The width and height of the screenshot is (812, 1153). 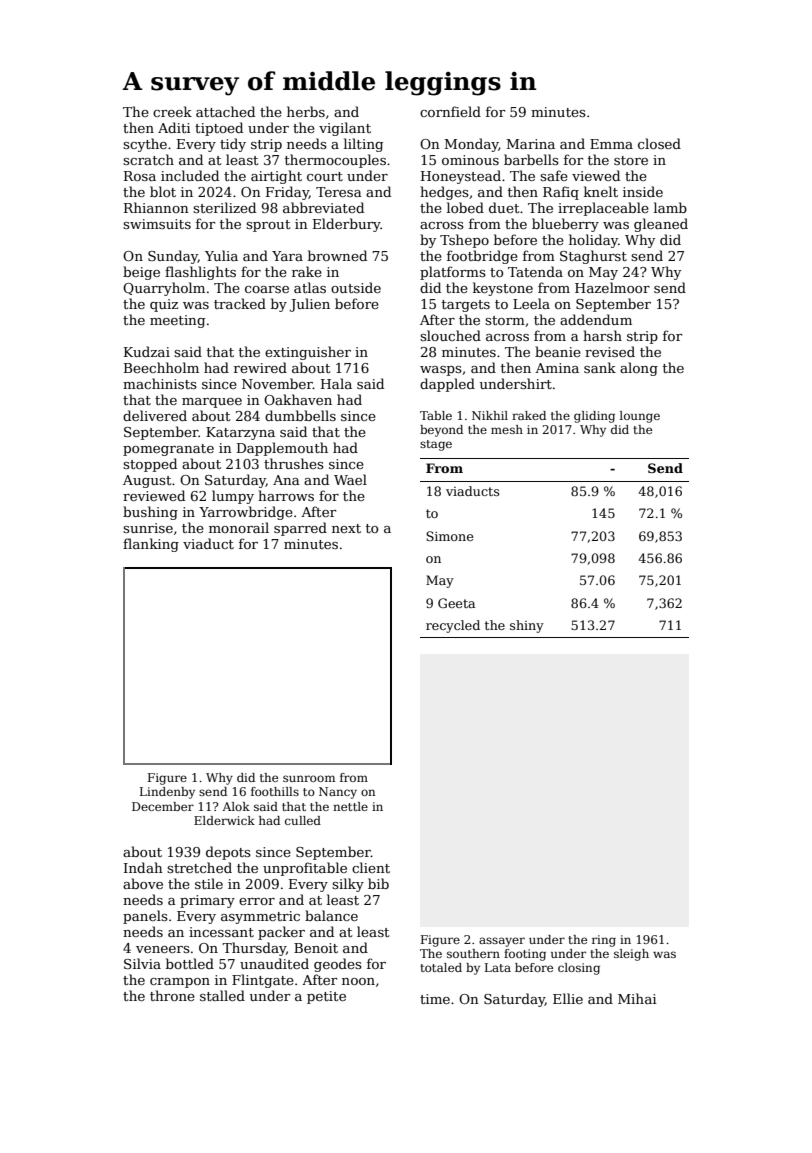 What do you see at coordinates (163, 806) in the screenshot?
I see `December` at bounding box center [163, 806].
